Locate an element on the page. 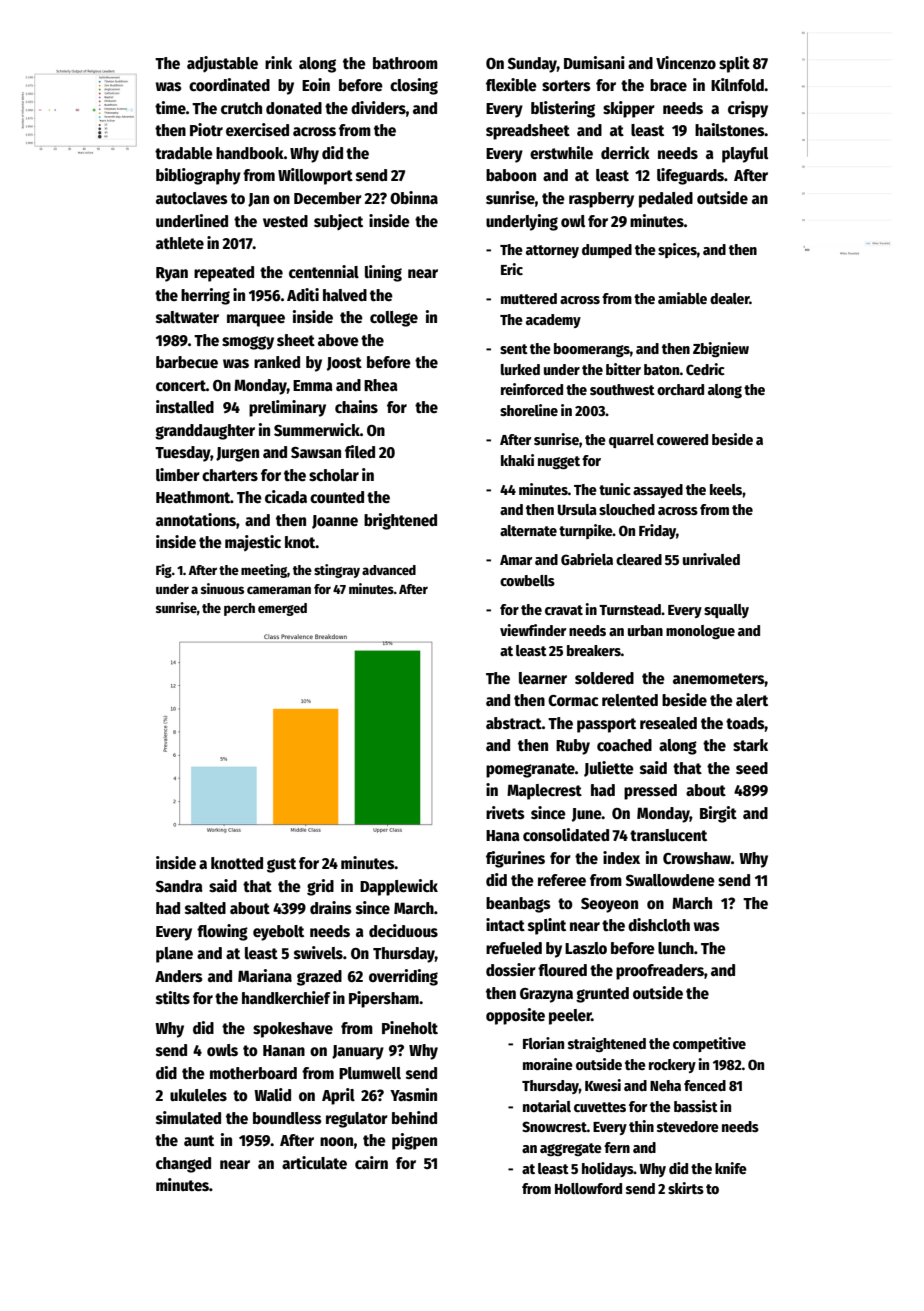 The height and width of the image is (1311, 924). exercised is located at coordinates (257, 130).
